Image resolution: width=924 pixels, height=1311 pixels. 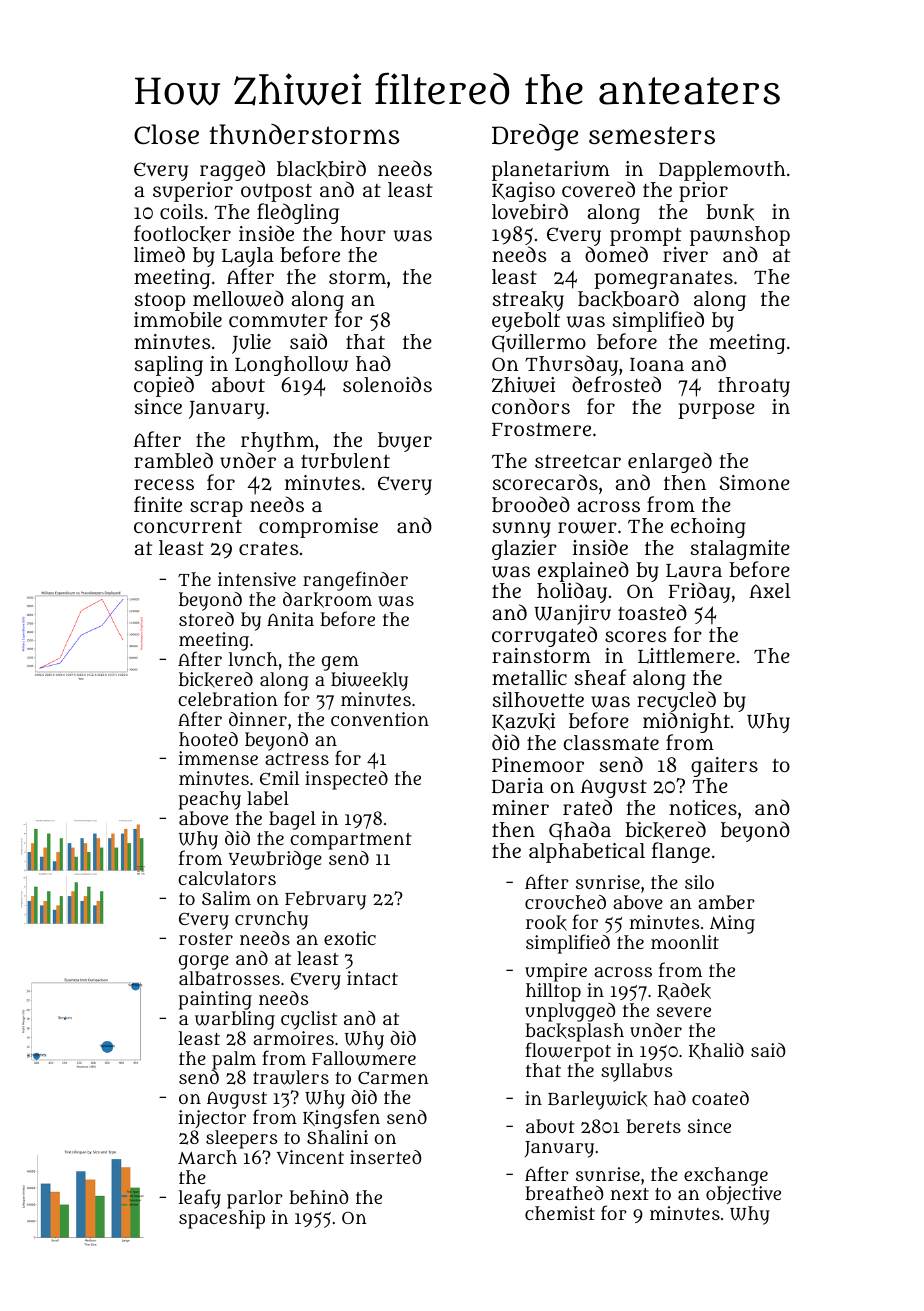 What do you see at coordinates (160, 302) in the image?
I see `stoop` at bounding box center [160, 302].
